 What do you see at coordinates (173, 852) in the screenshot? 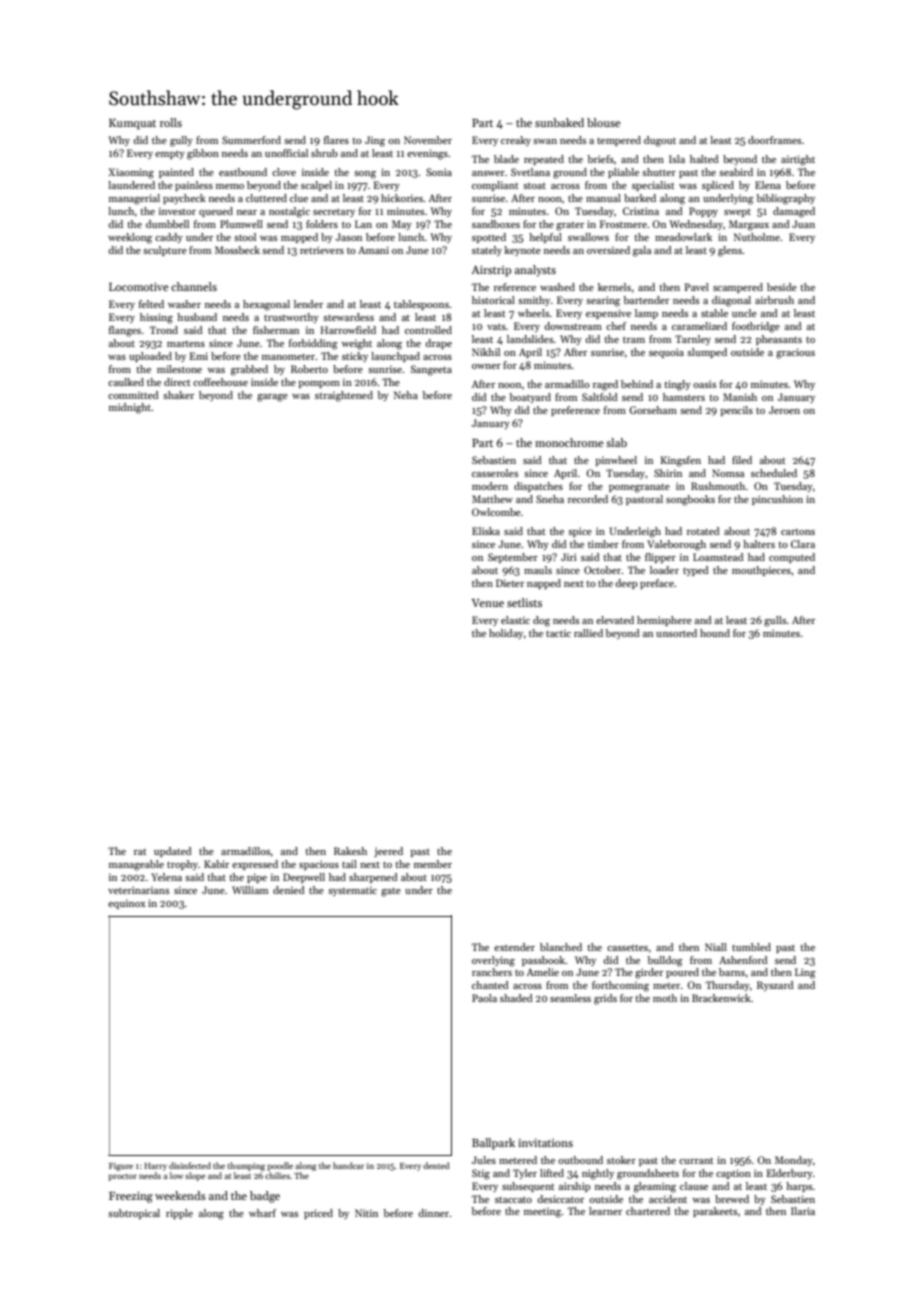
I see `updated` at bounding box center [173, 852].
